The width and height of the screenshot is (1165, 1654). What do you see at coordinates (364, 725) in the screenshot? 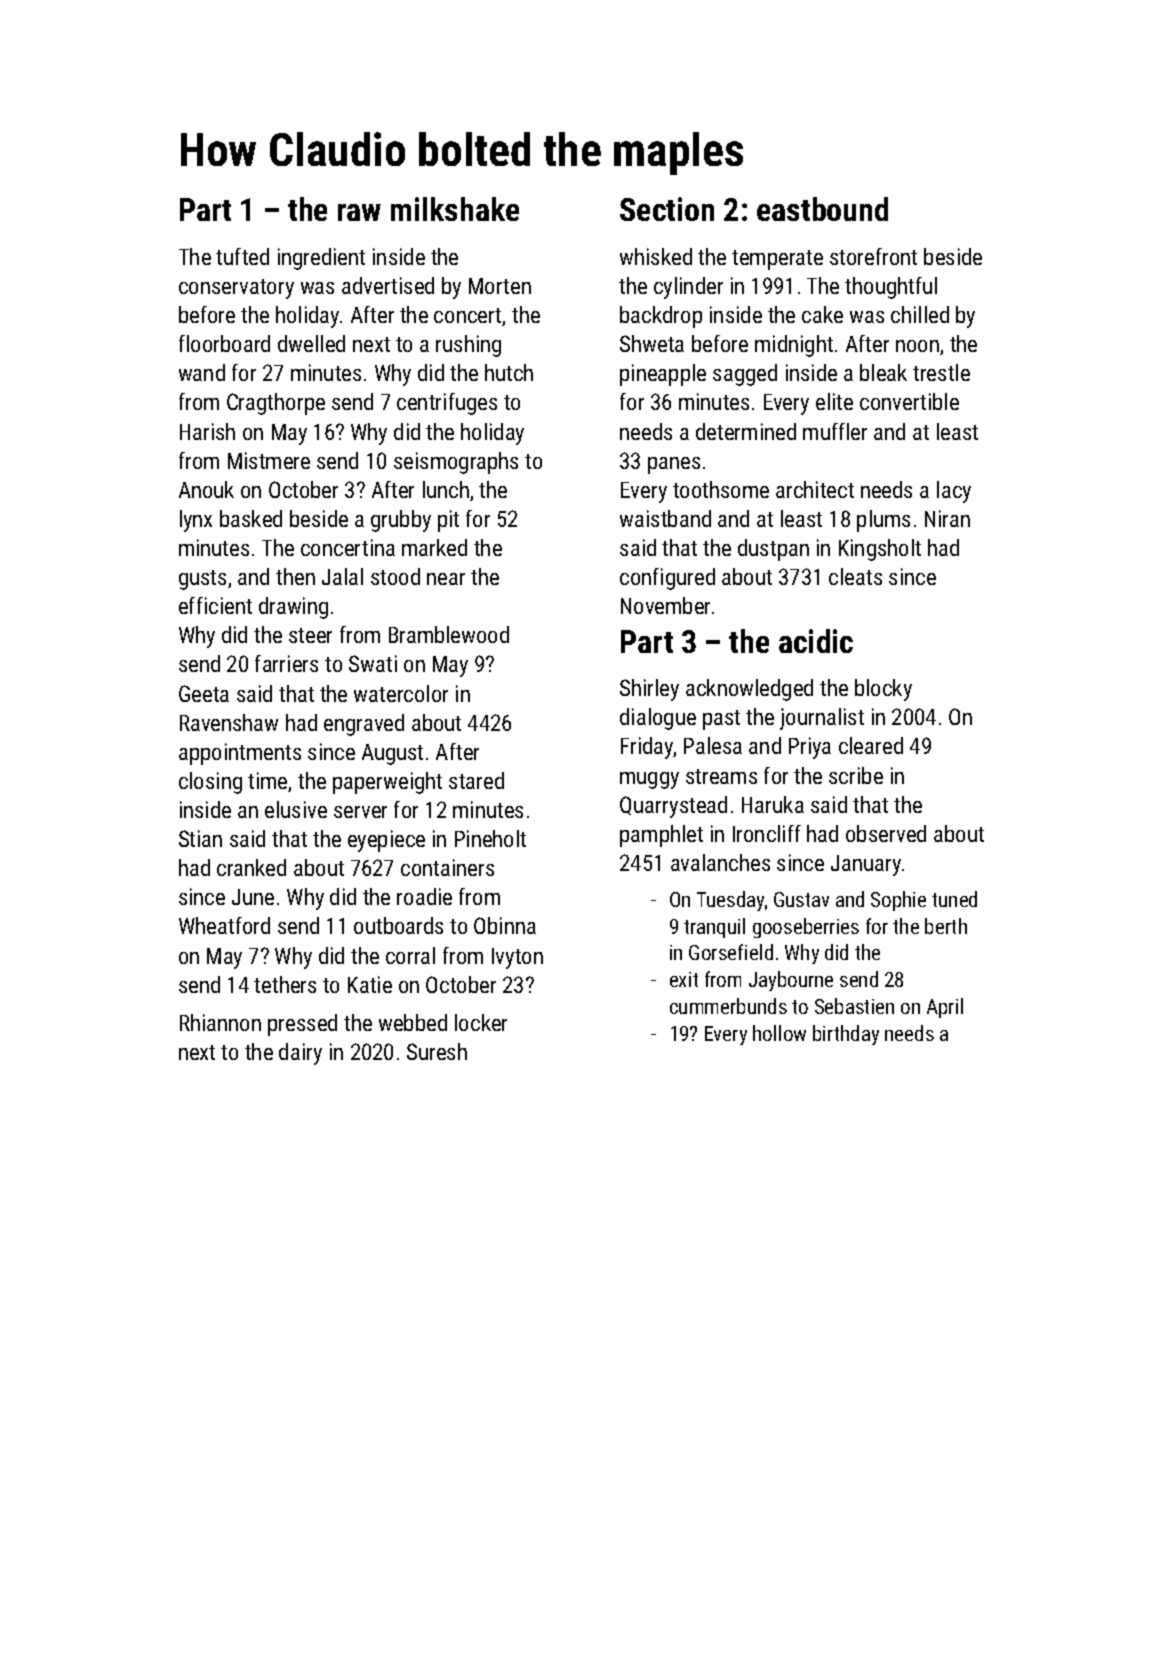
I see `engraved` at bounding box center [364, 725].
